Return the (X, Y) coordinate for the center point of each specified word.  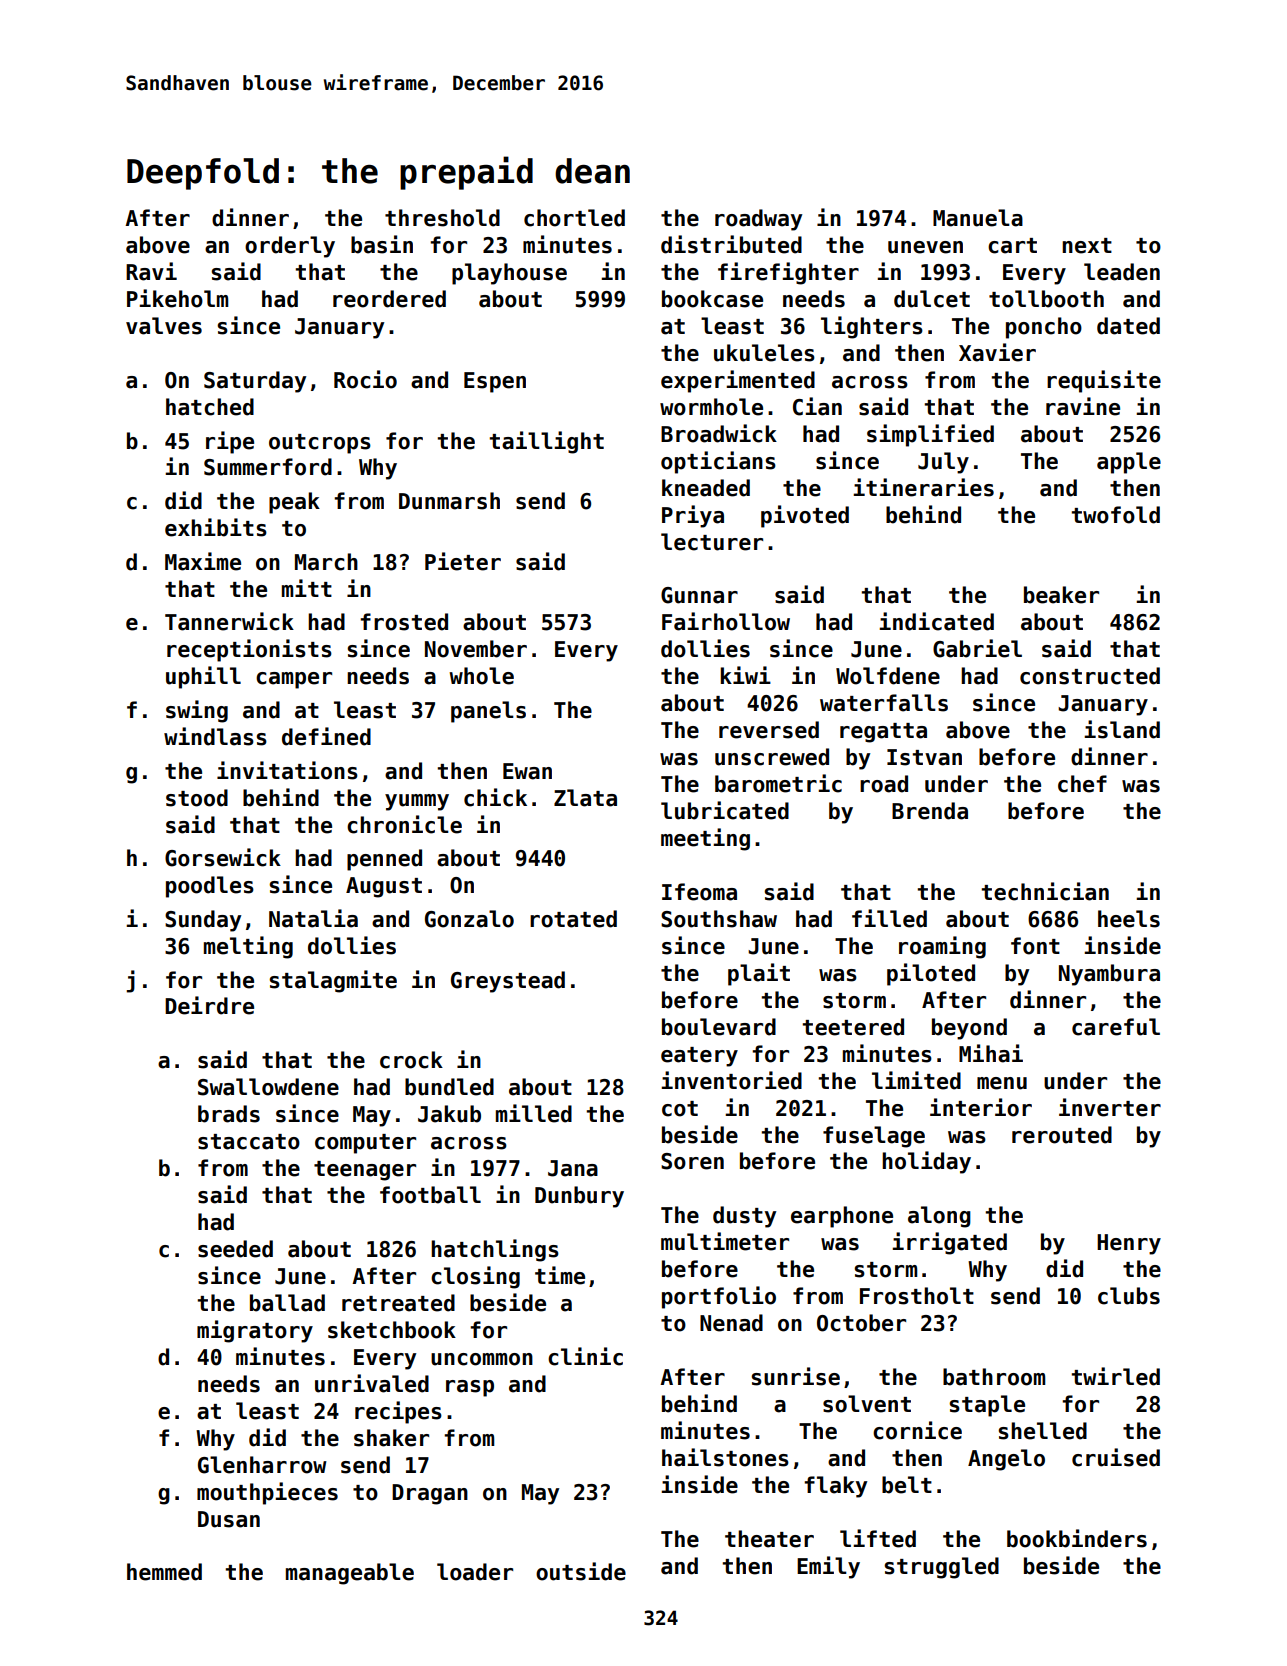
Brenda (930, 811)
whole (481, 676)
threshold (442, 218)
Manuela (978, 218)
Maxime (203, 561)
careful (1116, 1027)
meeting (705, 839)
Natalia (313, 918)
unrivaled (372, 1383)
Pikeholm (177, 298)
